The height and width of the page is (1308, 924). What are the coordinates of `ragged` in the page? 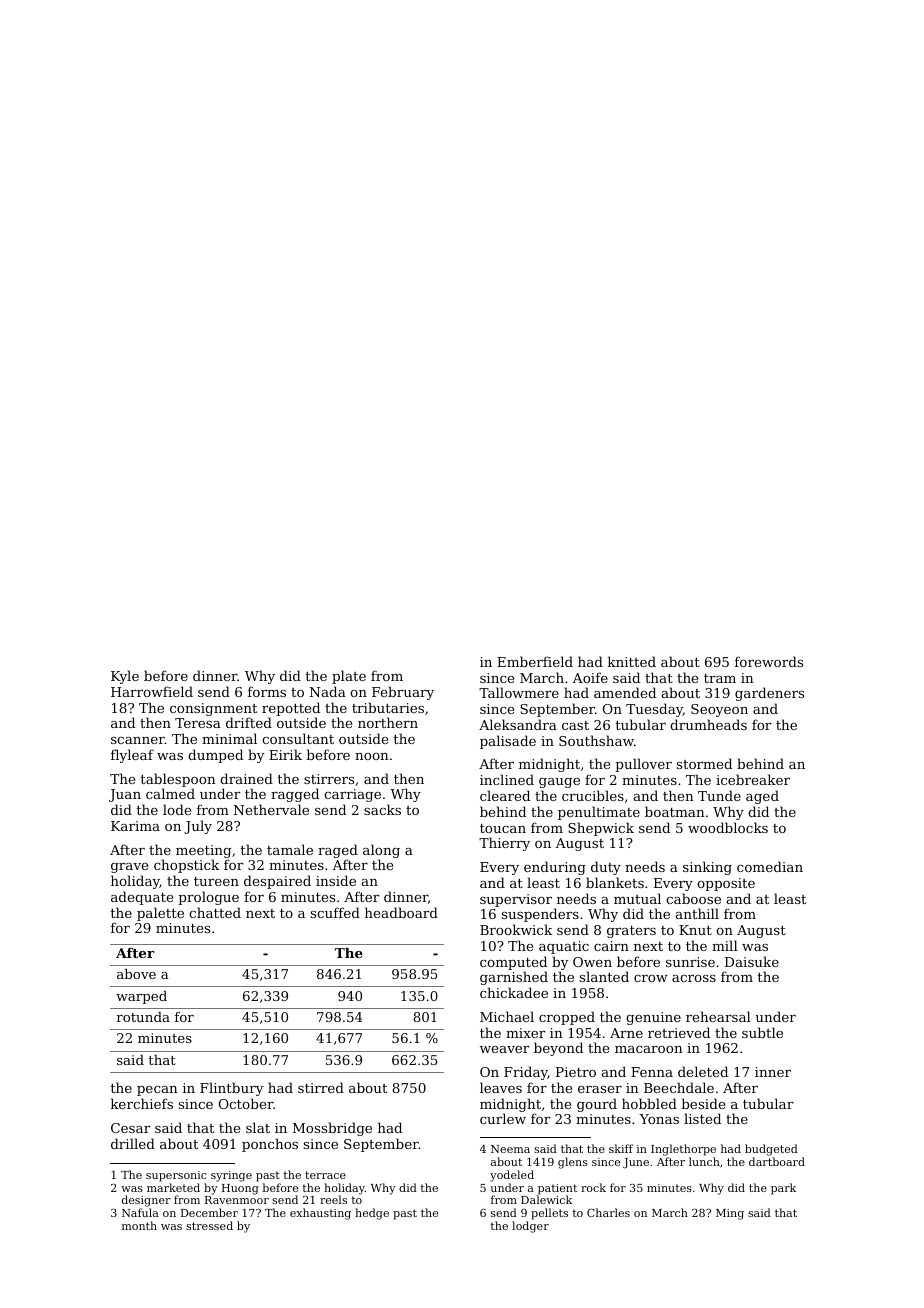 It's located at (295, 795).
